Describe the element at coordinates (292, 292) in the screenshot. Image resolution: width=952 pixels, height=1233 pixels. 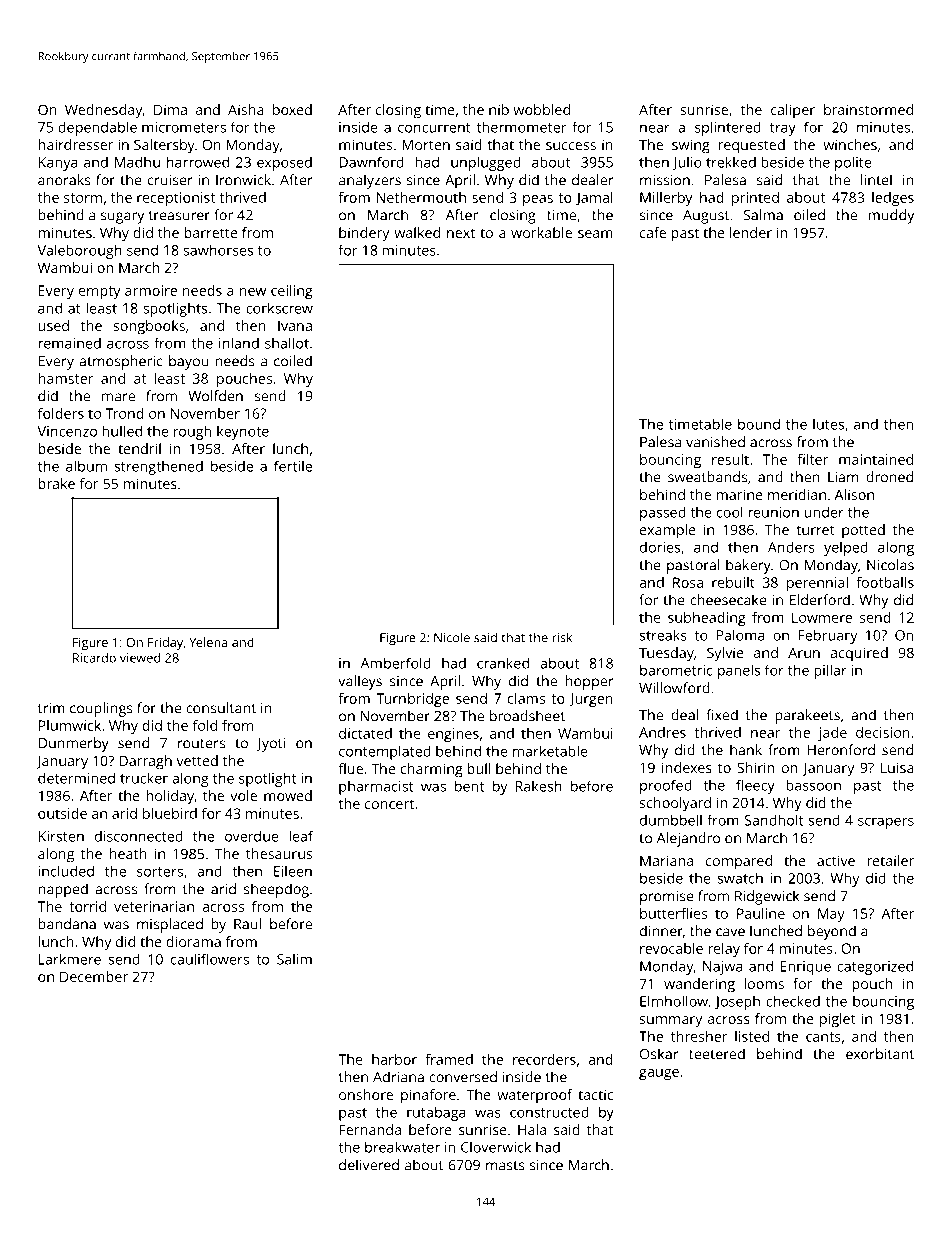
I see `ceiling` at that location.
